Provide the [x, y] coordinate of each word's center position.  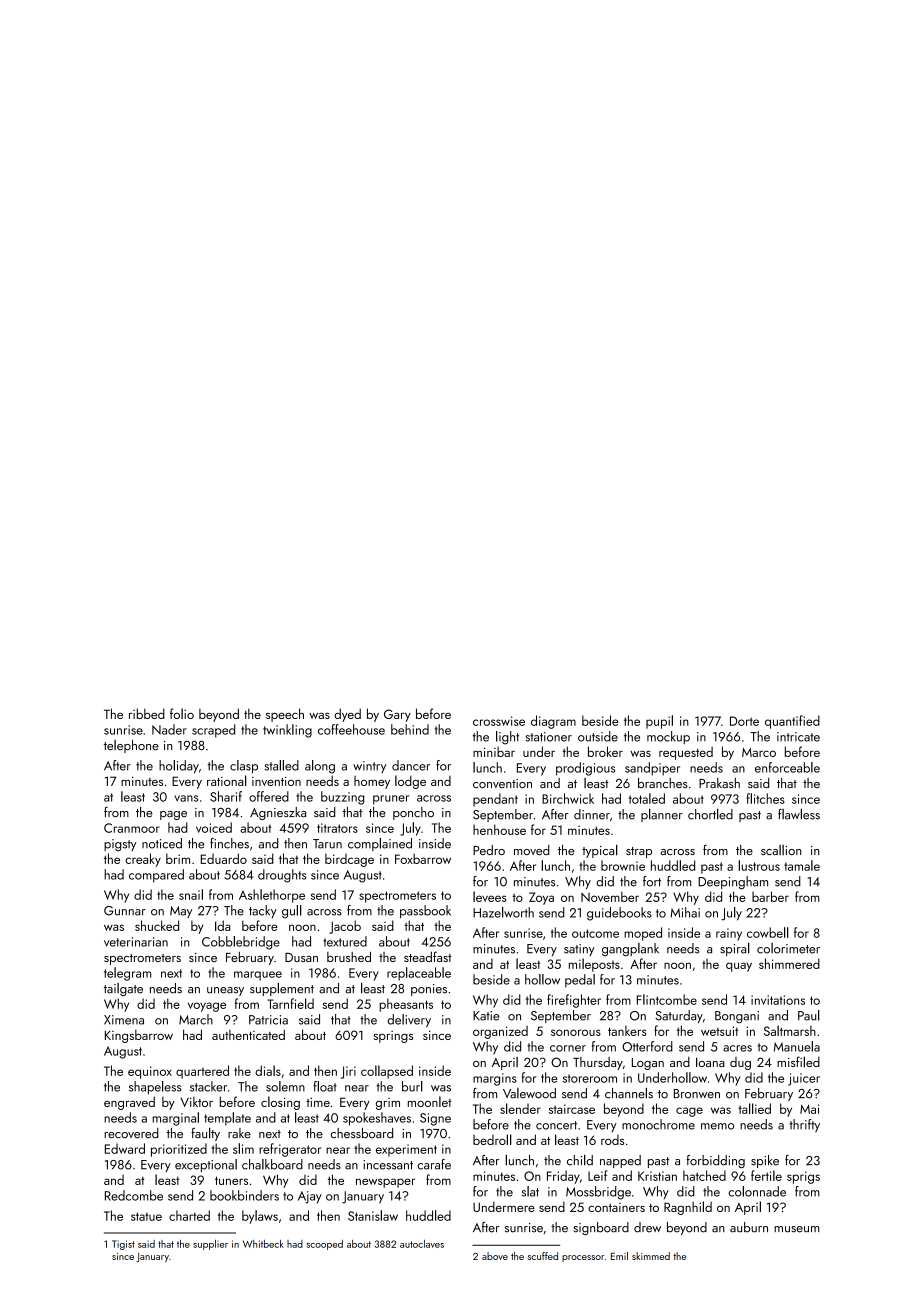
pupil [659, 722]
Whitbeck [263, 1244]
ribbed [147, 713]
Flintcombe [667, 999]
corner [568, 1048]
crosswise [499, 721]
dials [268, 1070]
